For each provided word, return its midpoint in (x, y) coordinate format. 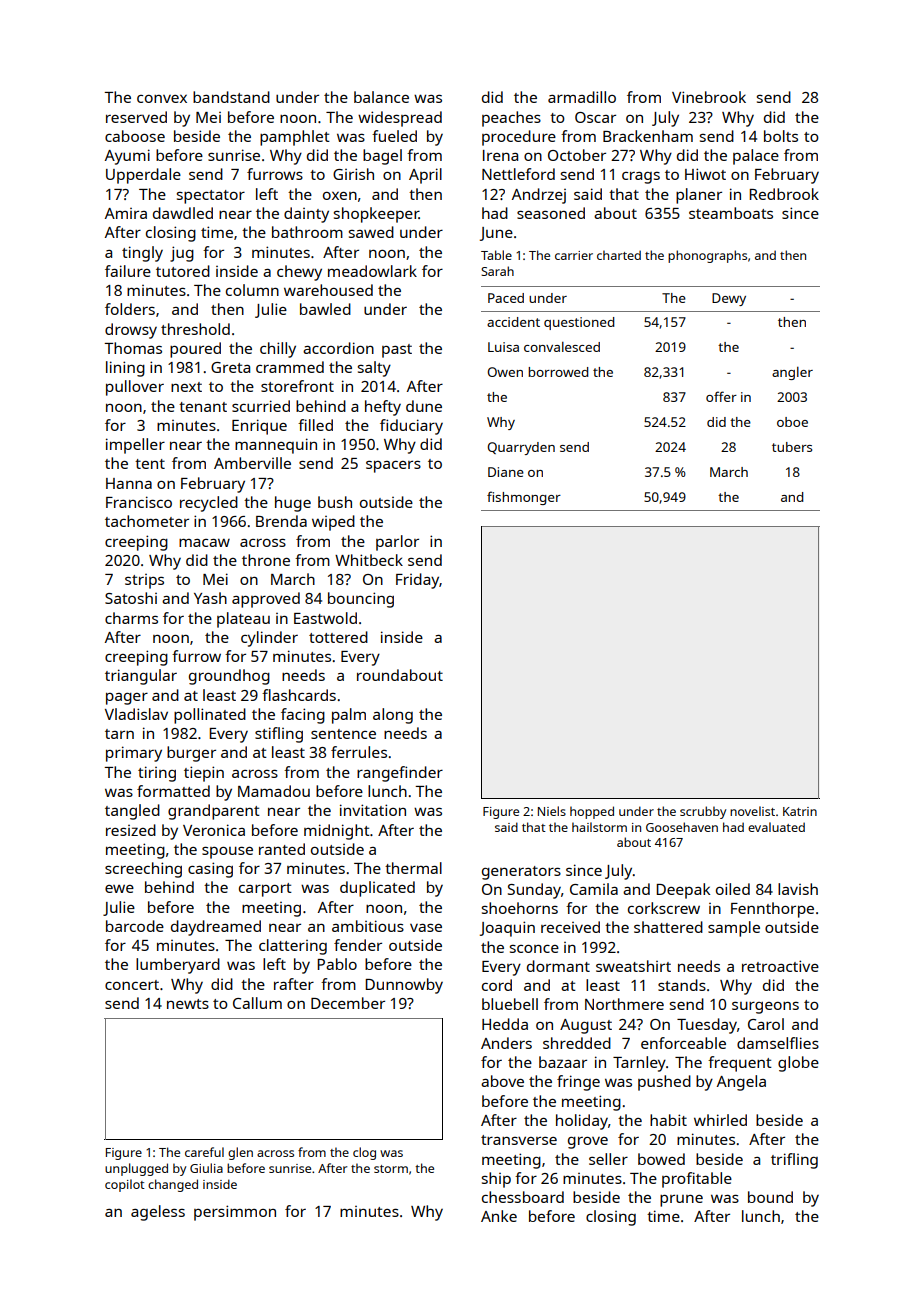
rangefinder (400, 774)
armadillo (582, 97)
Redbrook (784, 194)
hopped (592, 812)
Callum (257, 1003)
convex (162, 98)
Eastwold (325, 618)
